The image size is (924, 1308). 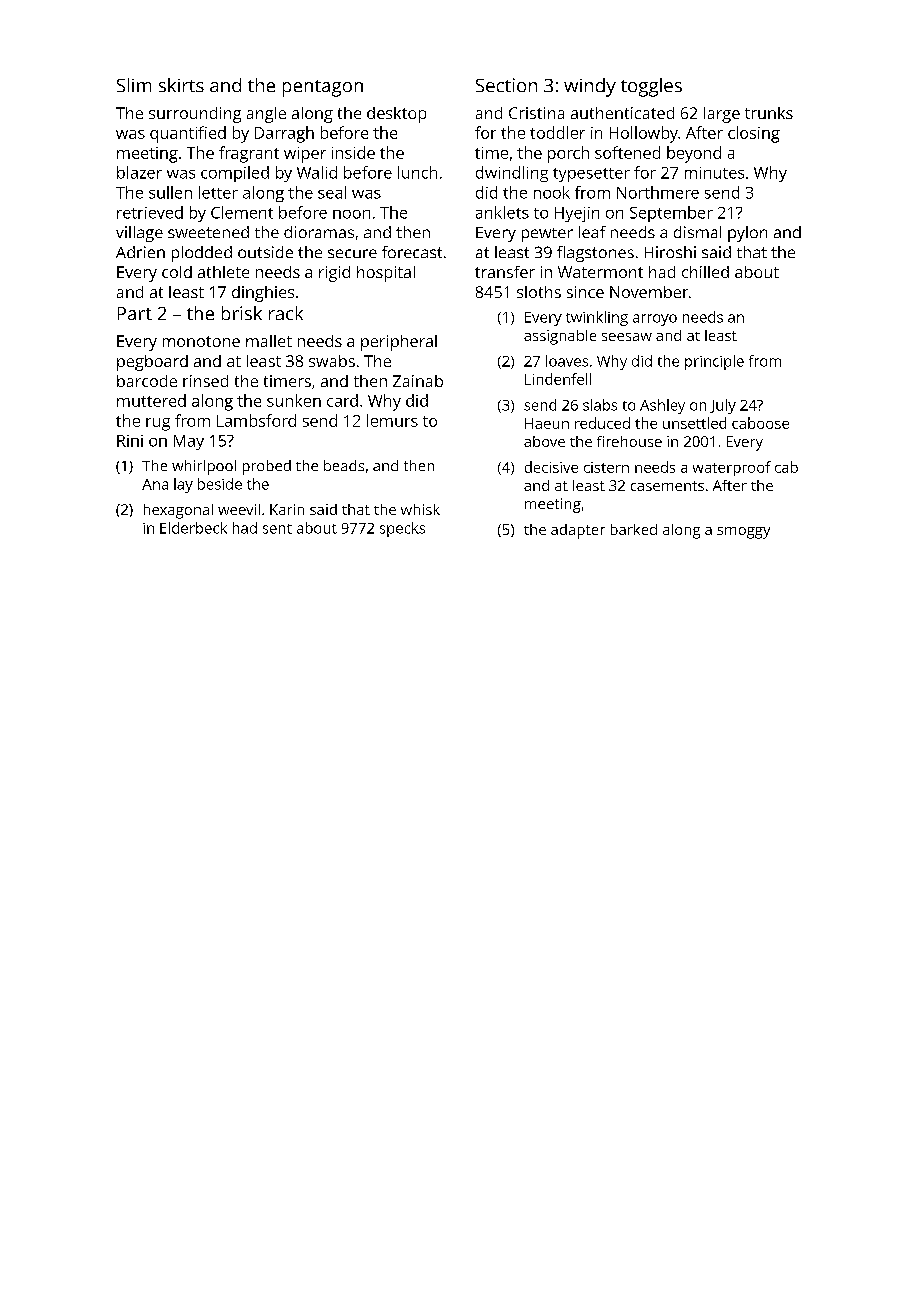 What do you see at coordinates (651, 87) in the screenshot?
I see `toggles` at bounding box center [651, 87].
